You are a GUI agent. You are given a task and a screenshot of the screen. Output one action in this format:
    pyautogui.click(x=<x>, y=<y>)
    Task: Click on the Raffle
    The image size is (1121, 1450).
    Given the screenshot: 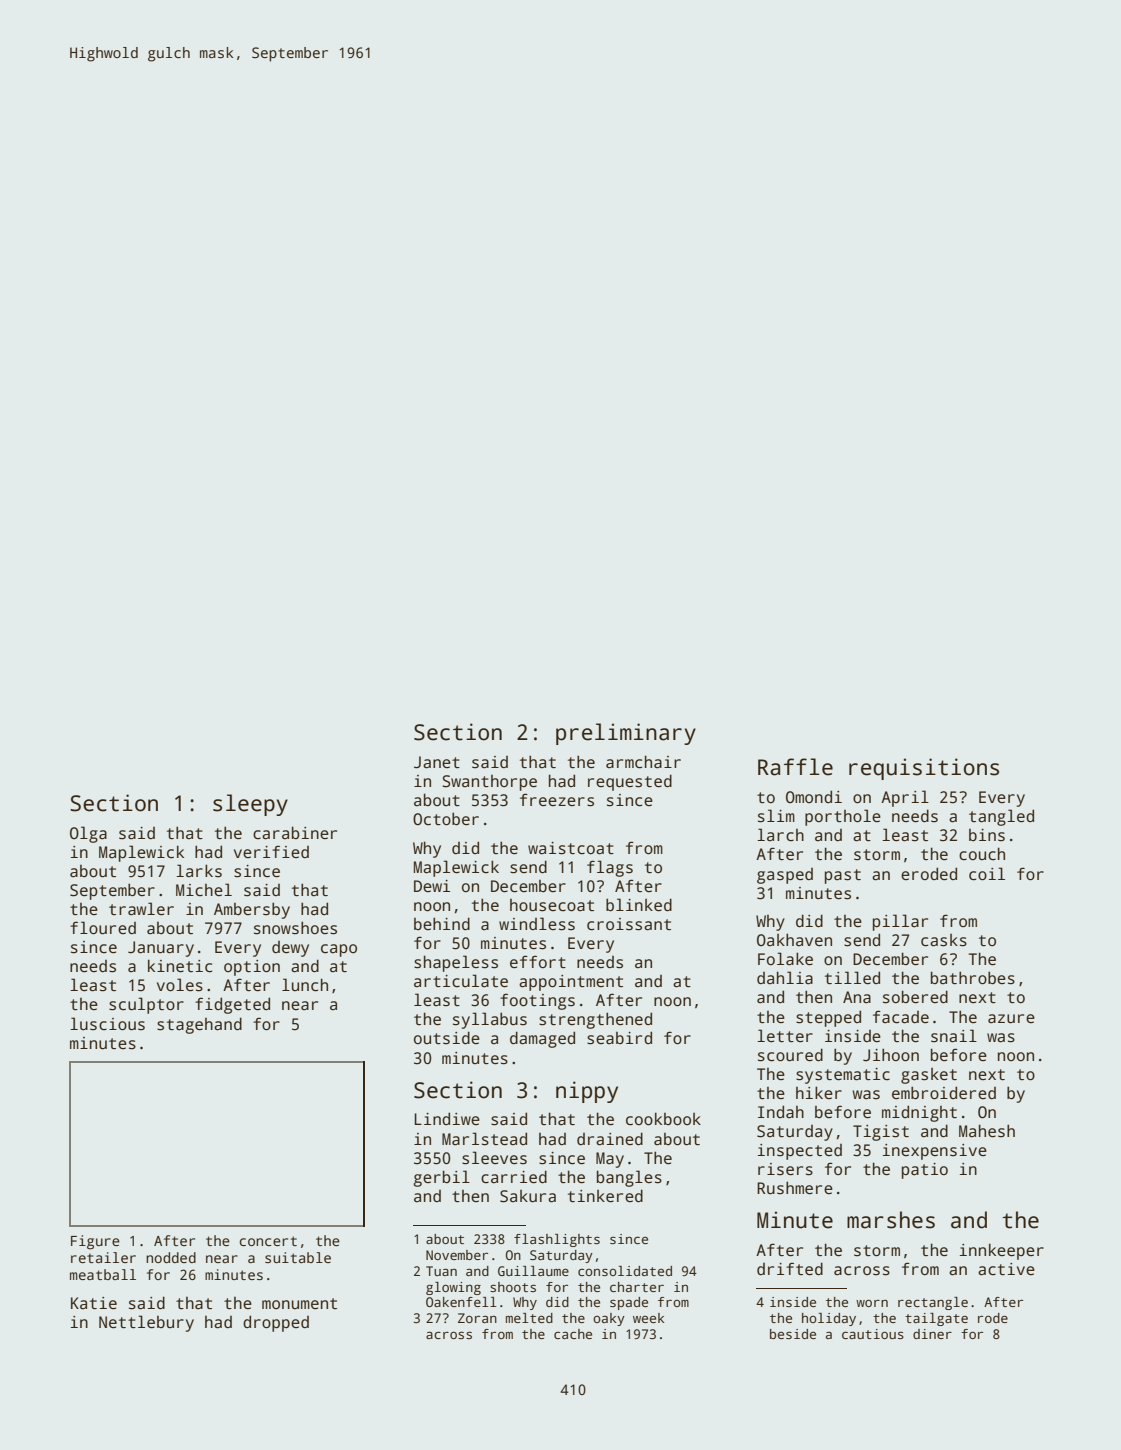 What is the action you would take?
    pyautogui.click(x=795, y=767)
